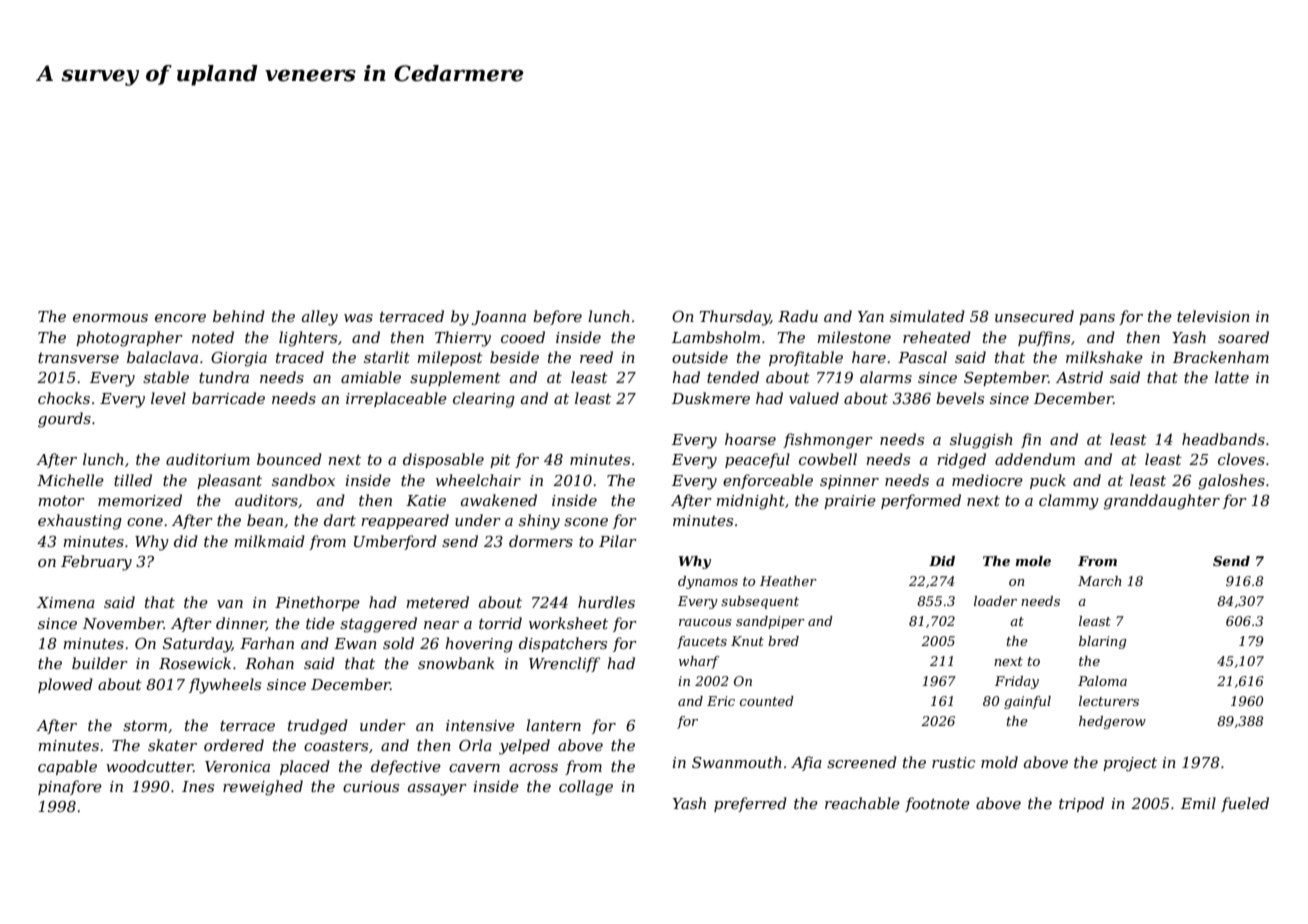 The width and height of the page is (1308, 924). I want to click on pans, so click(1097, 319).
